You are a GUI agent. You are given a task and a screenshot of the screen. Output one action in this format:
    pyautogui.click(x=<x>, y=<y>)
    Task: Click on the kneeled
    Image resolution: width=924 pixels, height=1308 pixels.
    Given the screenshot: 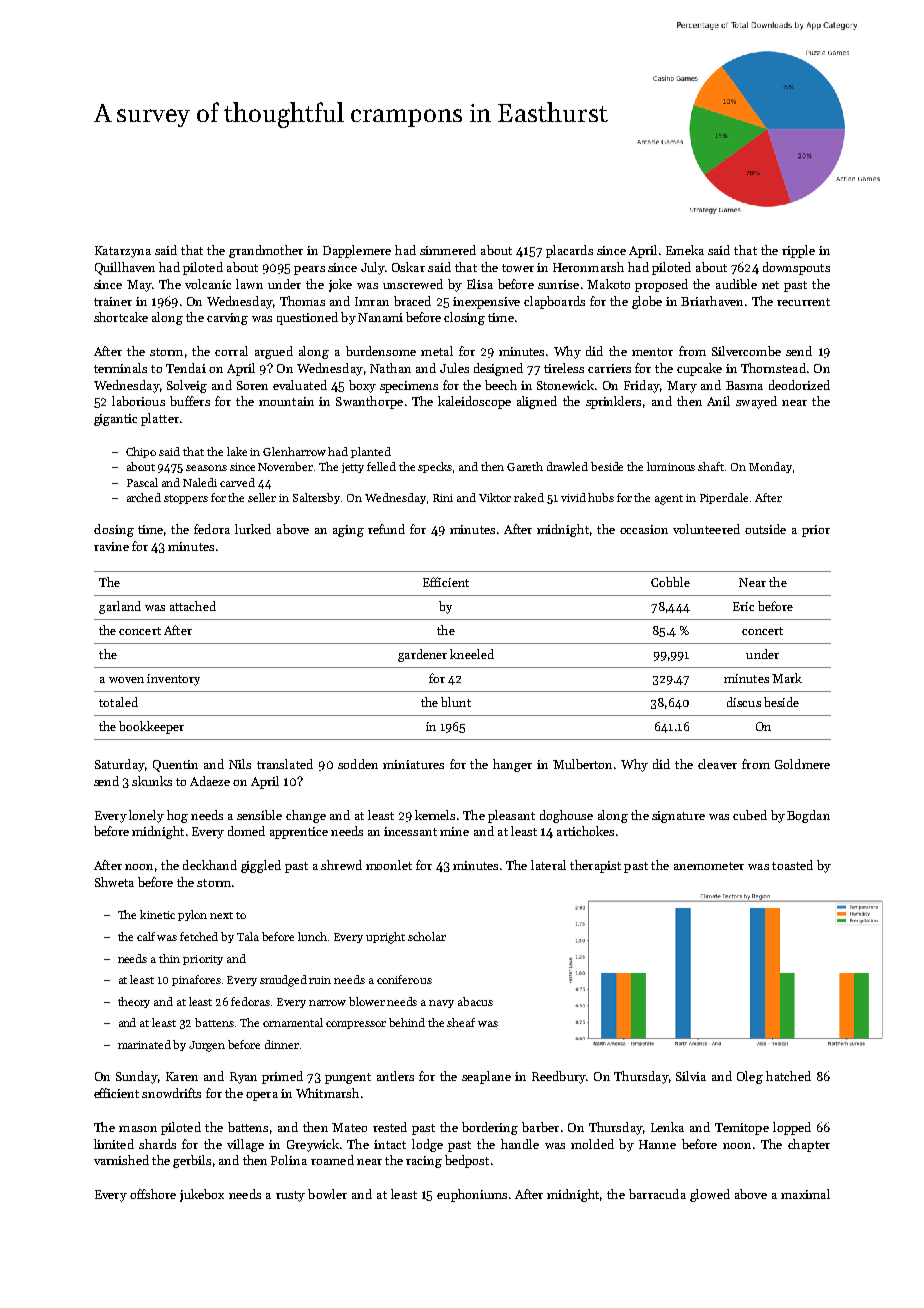 What is the action you would take?
    pyautogui.click(x=472, y=654)
